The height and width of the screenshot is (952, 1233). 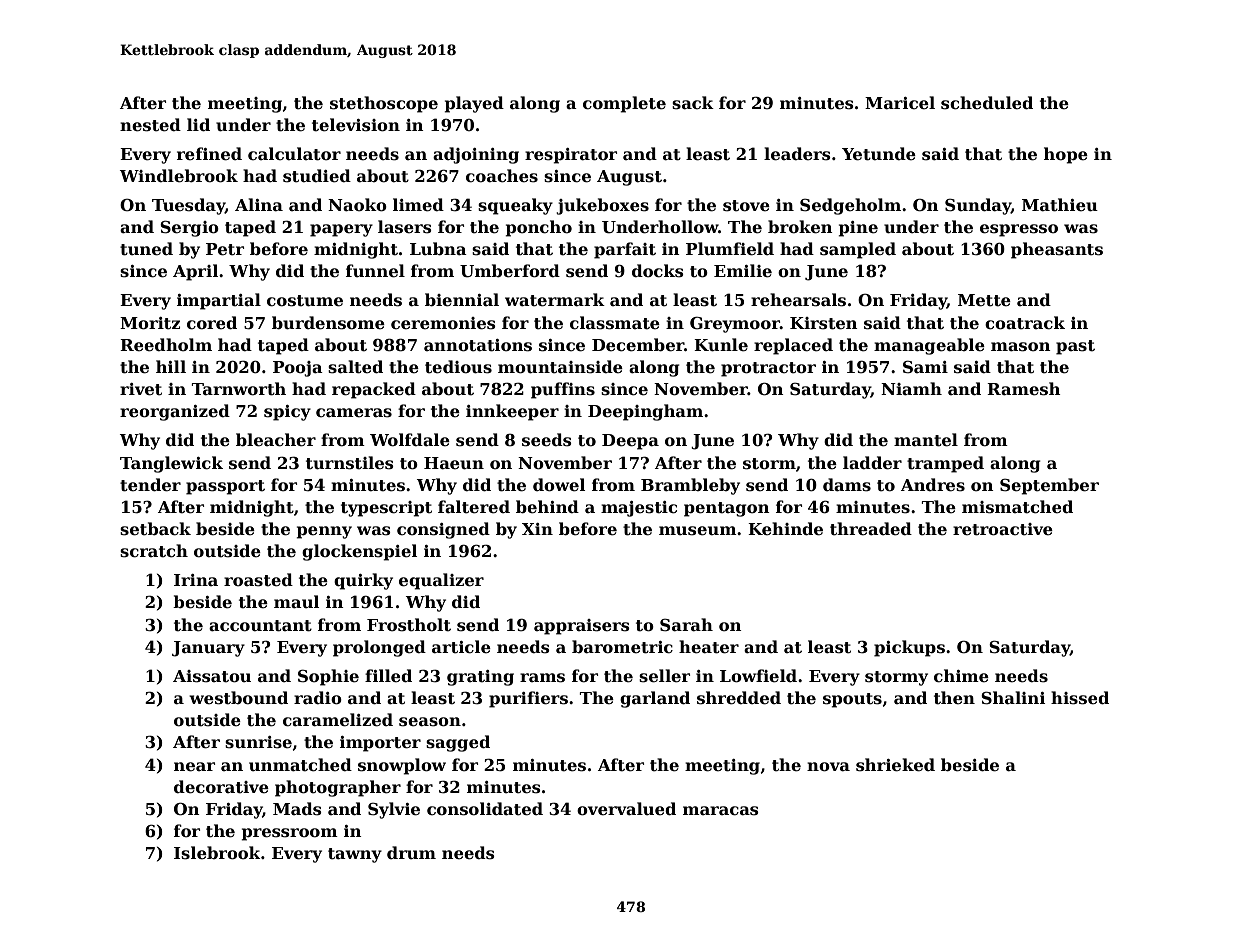 What do you see at coordinates (217, 853) in the screenshot?
I see `Islebrook` at bounding box center [217, 853].
